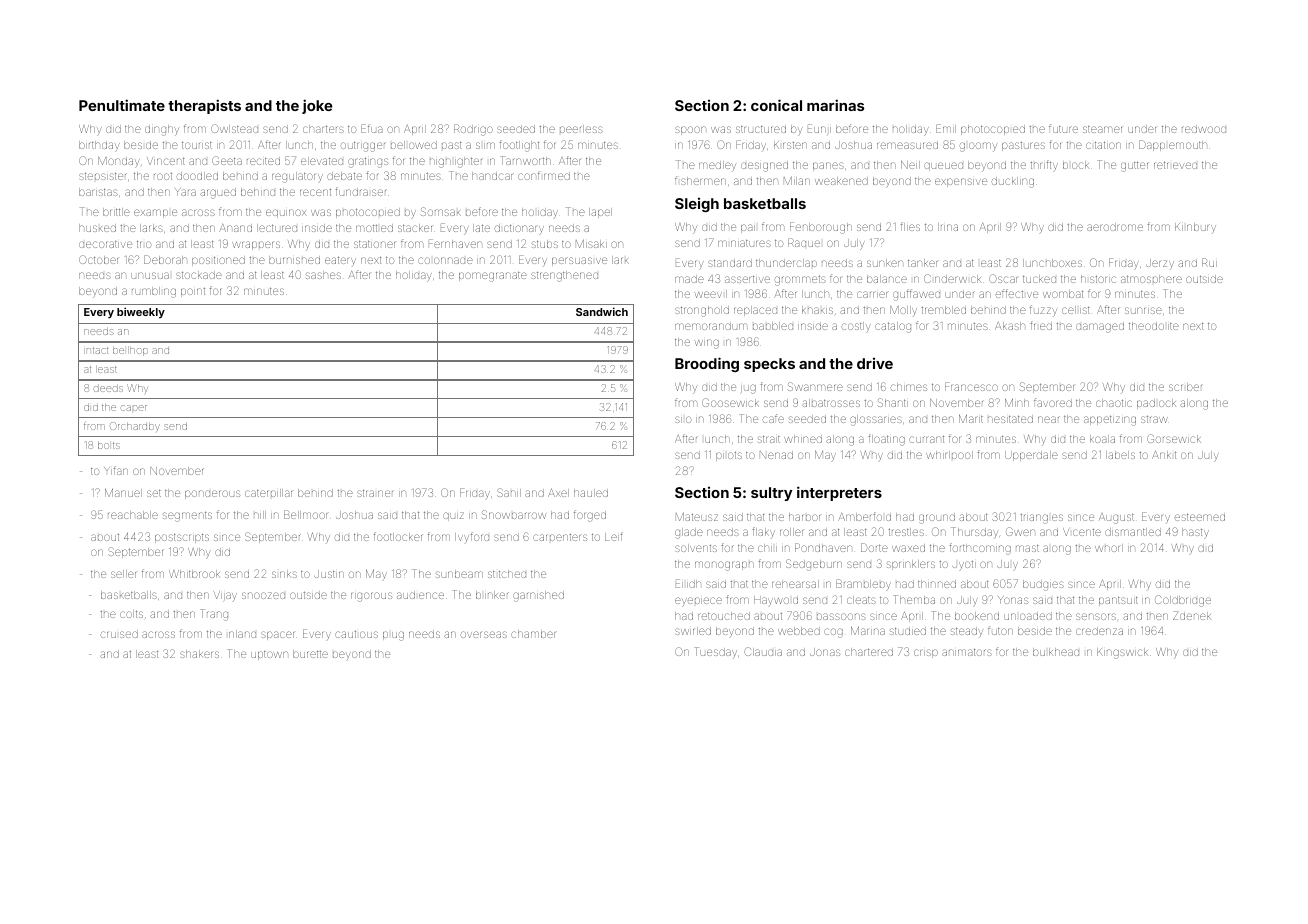 The height and width of the document is (924, 1308). I want to click on biweekly, so click(141, 312).
